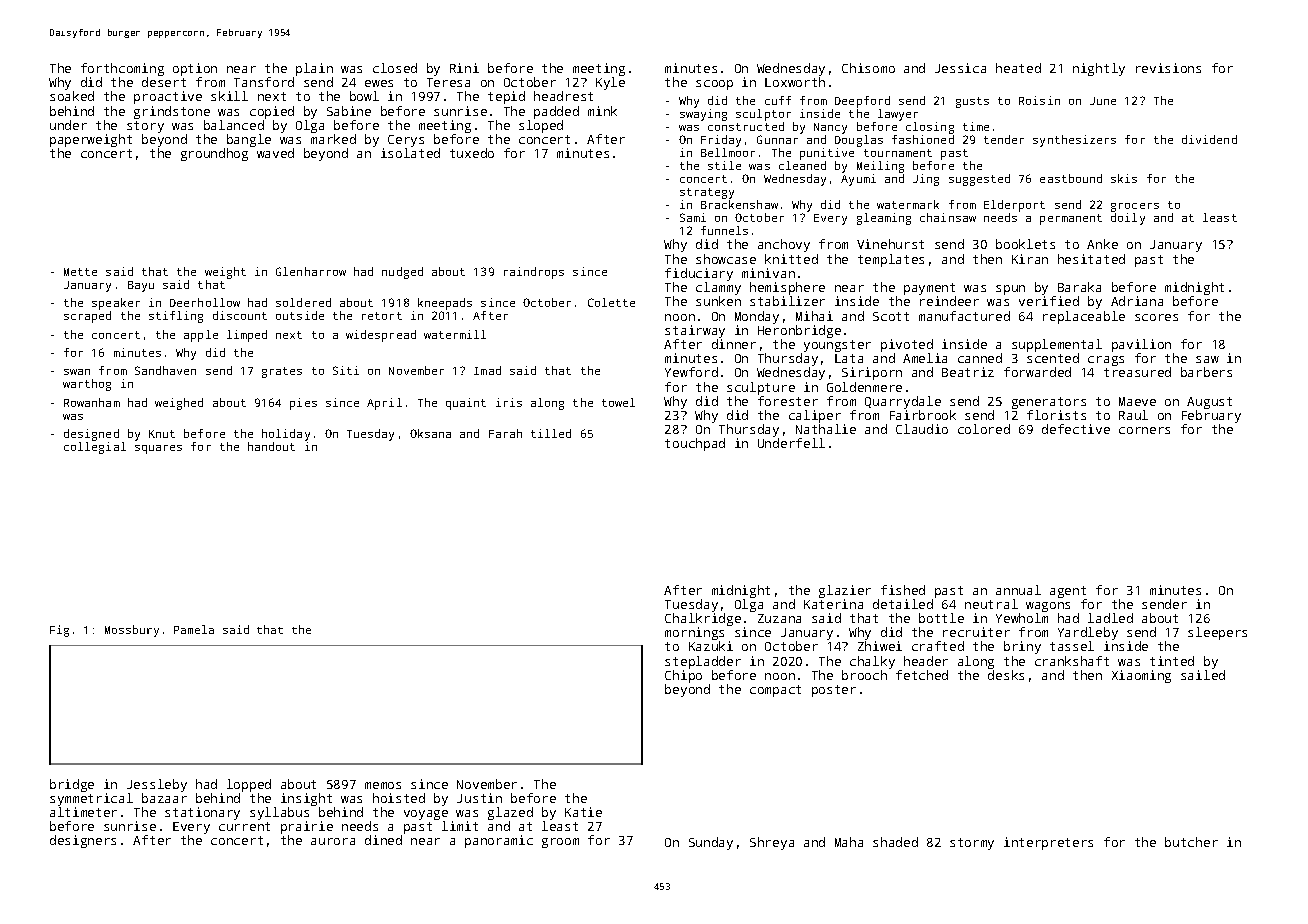 The width and height of the image is (1308, 924). Describe the element at coordinates (984, 429) in the image. I see `colored` at that location.
